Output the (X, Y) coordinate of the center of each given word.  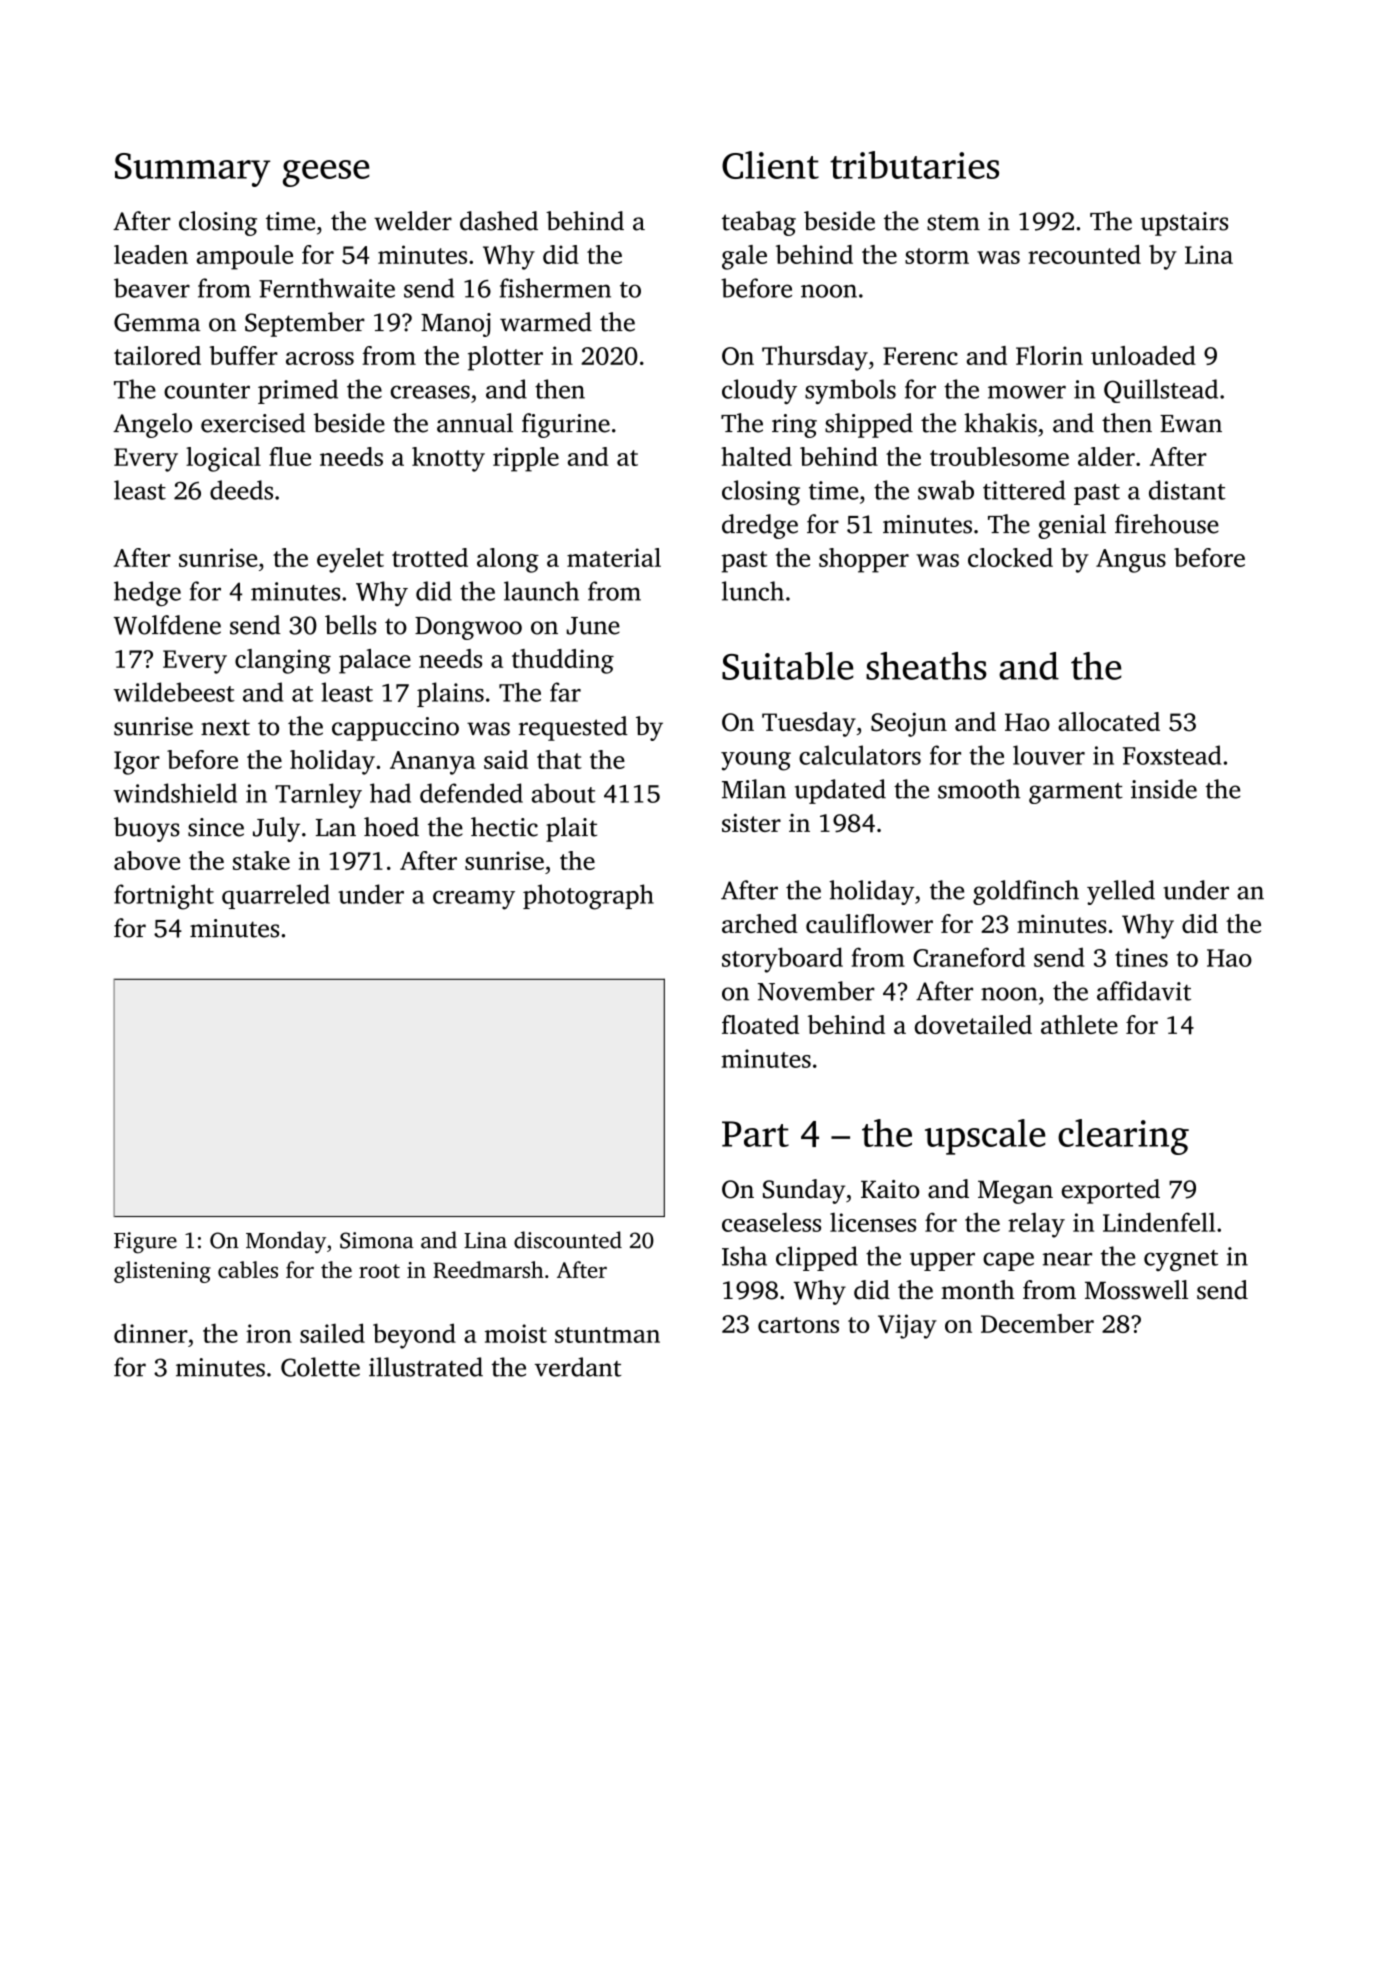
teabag (759, 223)
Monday (286, 1242)
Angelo (152, 425)
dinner (151, 1333)
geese (326, 173)
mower (1027, 392)
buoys (147, 829)
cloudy (759, 391)
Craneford (969, 957)
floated (760, 1024)
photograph (588, 897)
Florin (1049, 355)
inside (1164, 789)
